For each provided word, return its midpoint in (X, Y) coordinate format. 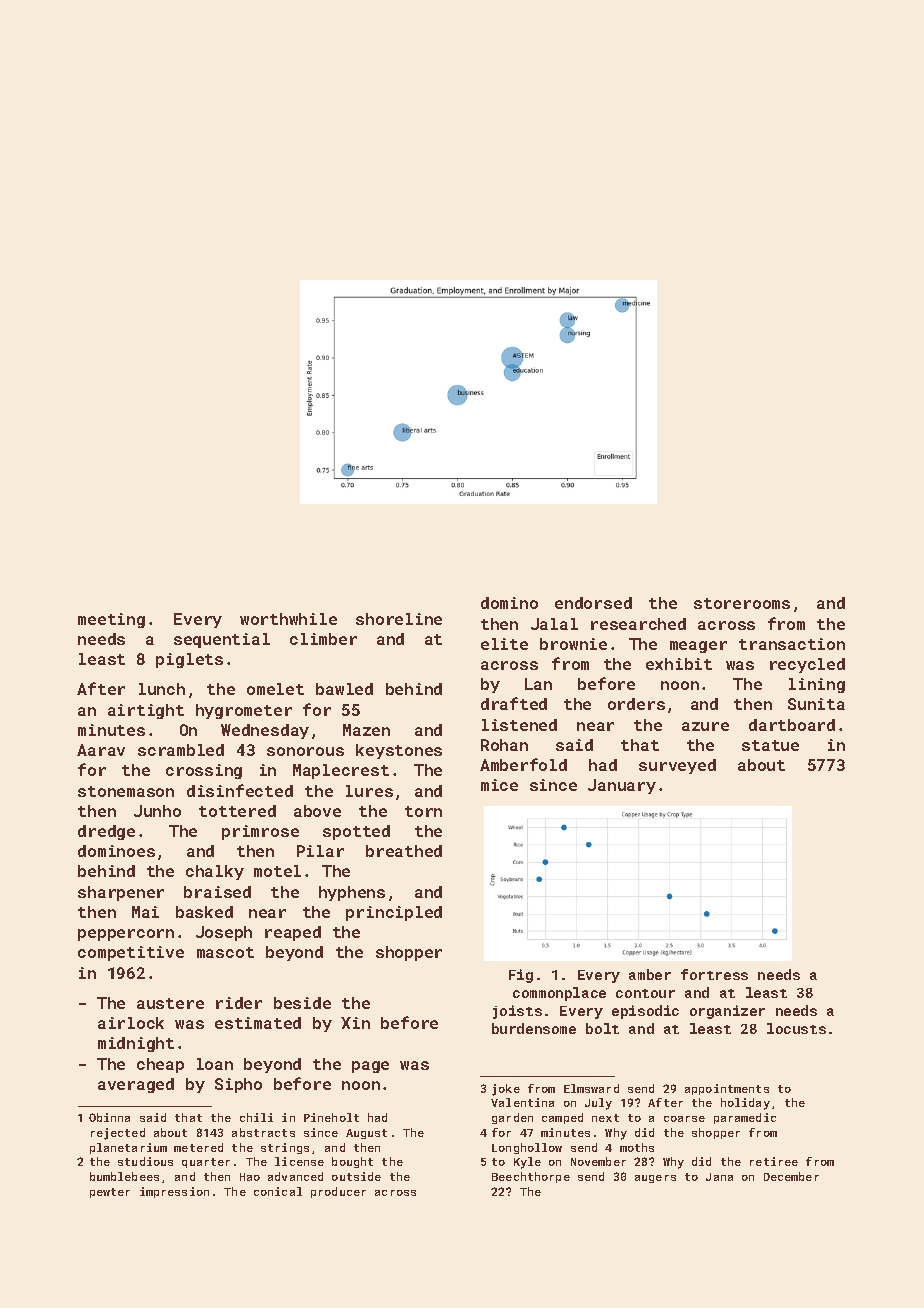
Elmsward (591, 1088)
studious (145, 1161)
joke (506, 1090)
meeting (111, 620)
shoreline (399, 619)
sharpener (121, 893)
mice (499, 785)
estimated (258, 1023)
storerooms (742, 603)
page (370, 1067)
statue (770, 745)
